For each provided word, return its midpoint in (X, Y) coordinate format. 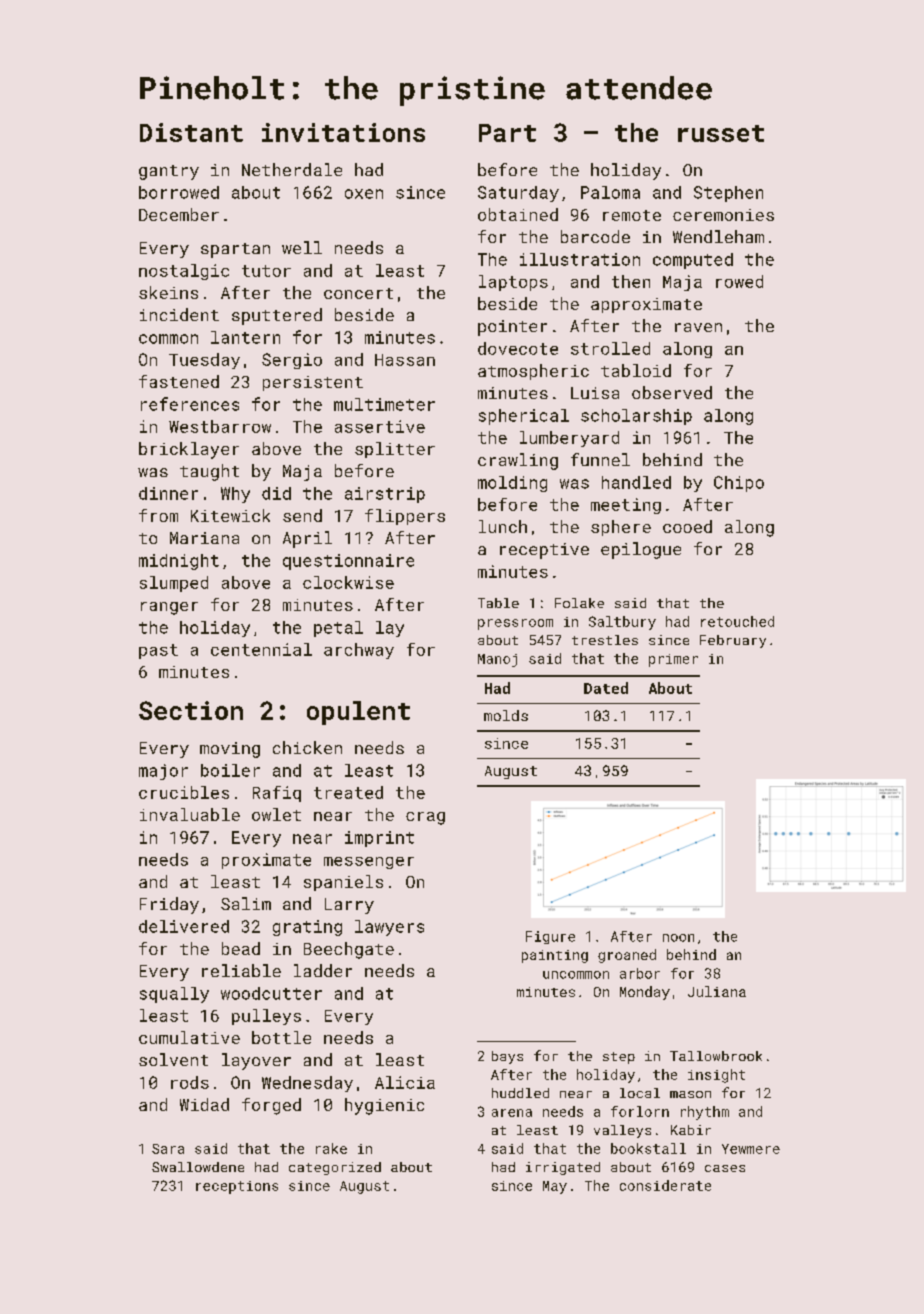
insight (716, 1076)
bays (507, 1057)
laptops (513, 283)
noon (678, 938)
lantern (245, 337)
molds (506, 715)
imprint (379, 839)
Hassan (405, 360)
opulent (358, 713)
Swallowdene (198, 1167)
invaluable (190, 814)
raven (698, 327)
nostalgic (184, 272)
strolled (610, 348)
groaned (627, 956)
